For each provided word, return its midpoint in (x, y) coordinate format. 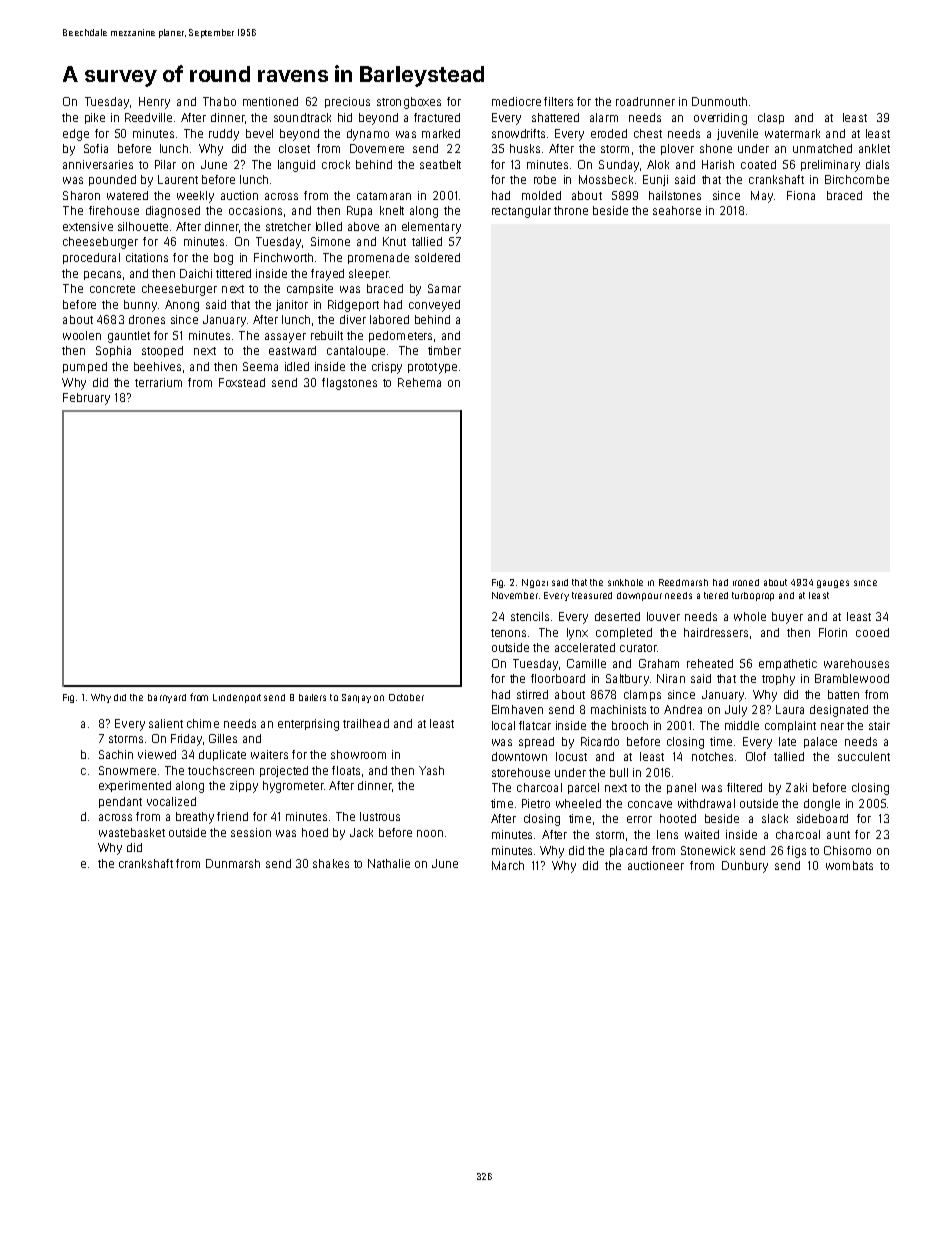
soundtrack (302, 117)
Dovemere (377, 148)
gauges (833, 584)
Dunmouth (719, 101)
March (508, 865)
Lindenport (237, 698)
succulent (864, 756)
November (515, 595)
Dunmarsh (233, 863)
